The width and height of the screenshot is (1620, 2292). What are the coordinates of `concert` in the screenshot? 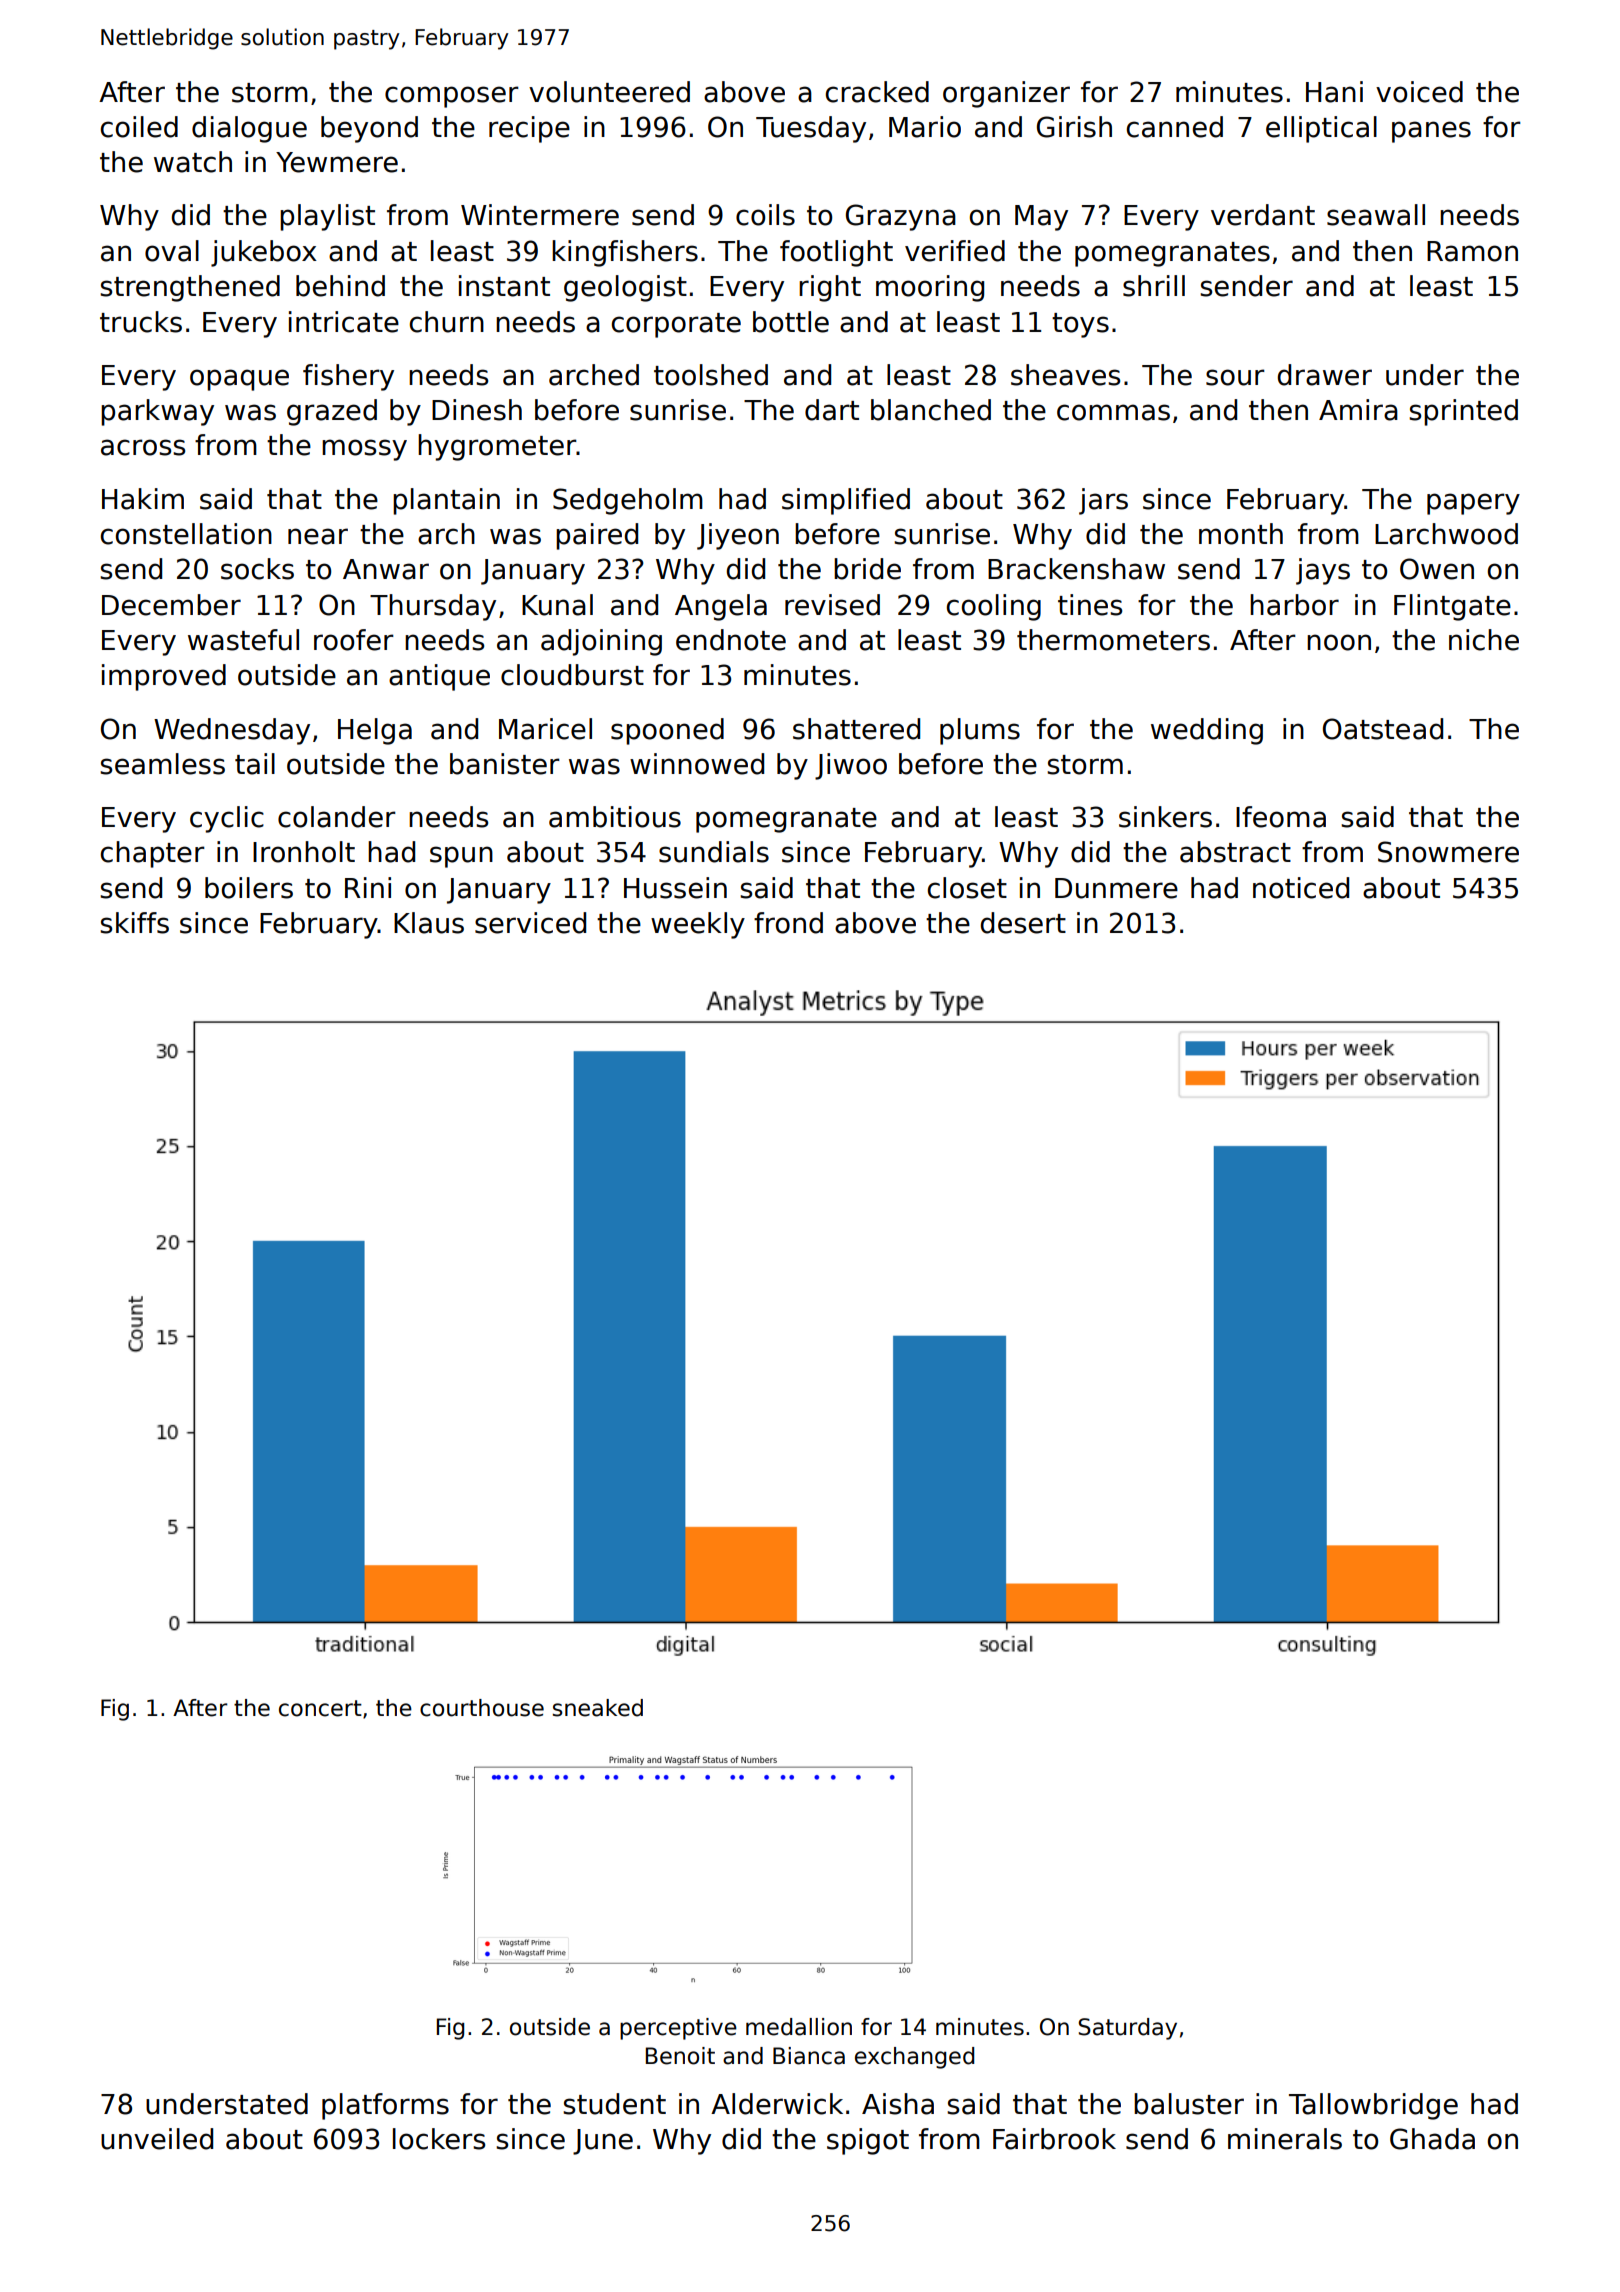 It's located at (320, 1708).
